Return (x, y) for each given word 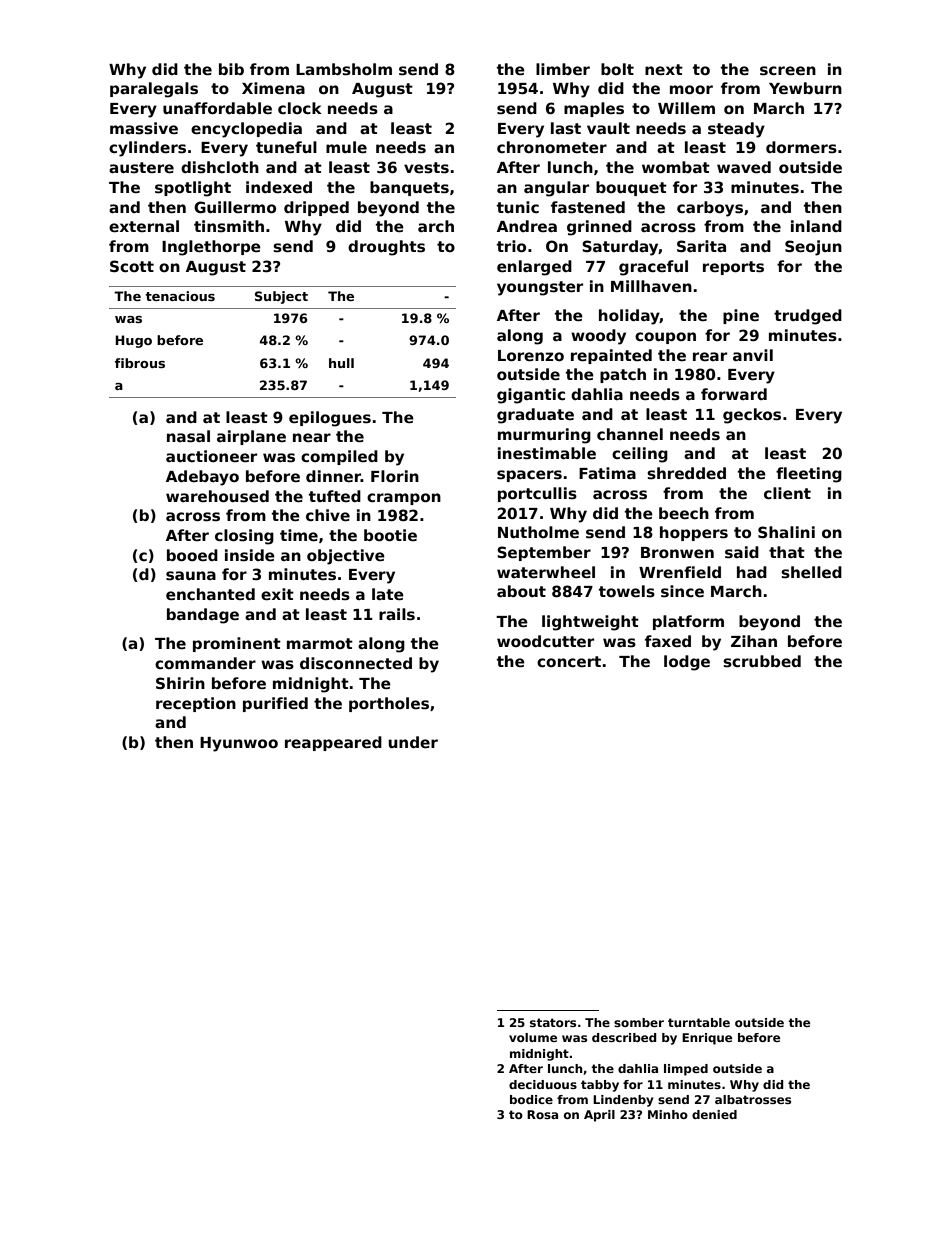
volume (533, 1037)
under (413, 742)
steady (736, 130)
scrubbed (762, 661)
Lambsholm (344, 69)
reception (196, 704)
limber (563, 69)
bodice (531, 1099)
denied (714, 1114)
